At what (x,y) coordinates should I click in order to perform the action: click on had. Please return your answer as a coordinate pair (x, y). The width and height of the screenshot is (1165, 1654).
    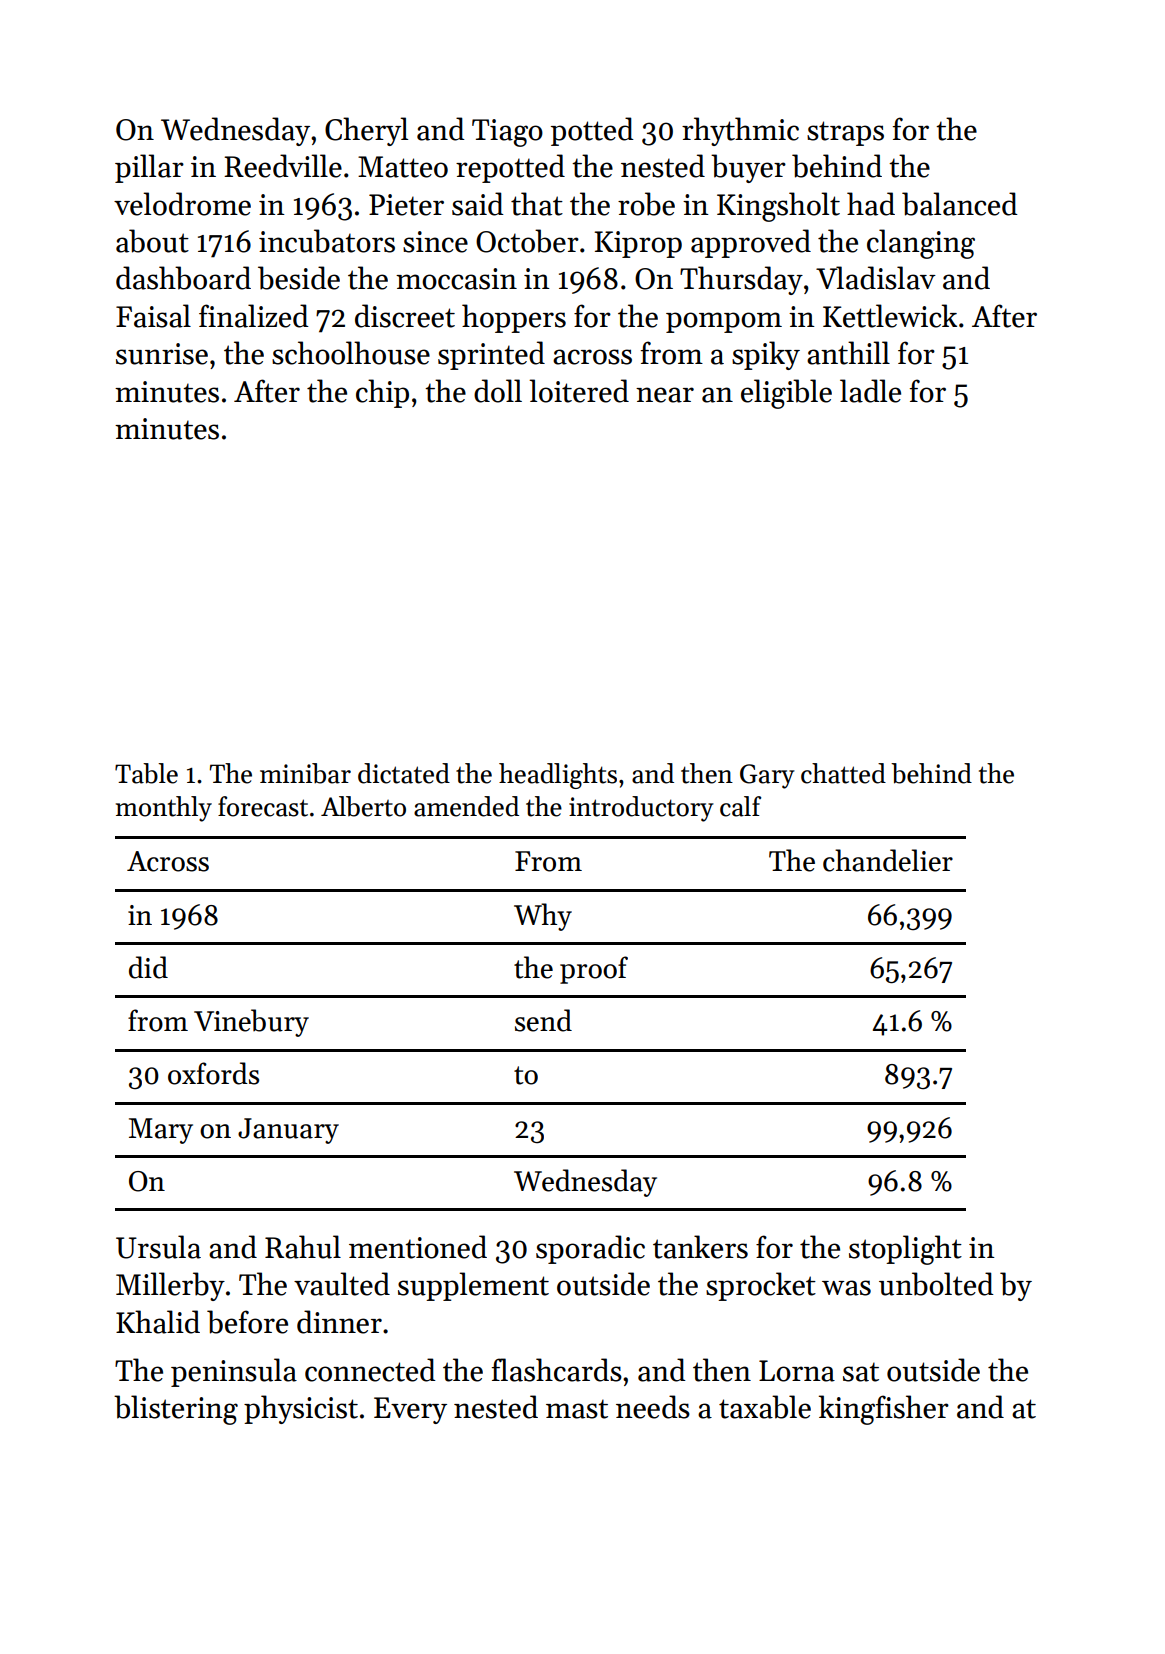
    Looking at the image, I should click on (871, 204).
